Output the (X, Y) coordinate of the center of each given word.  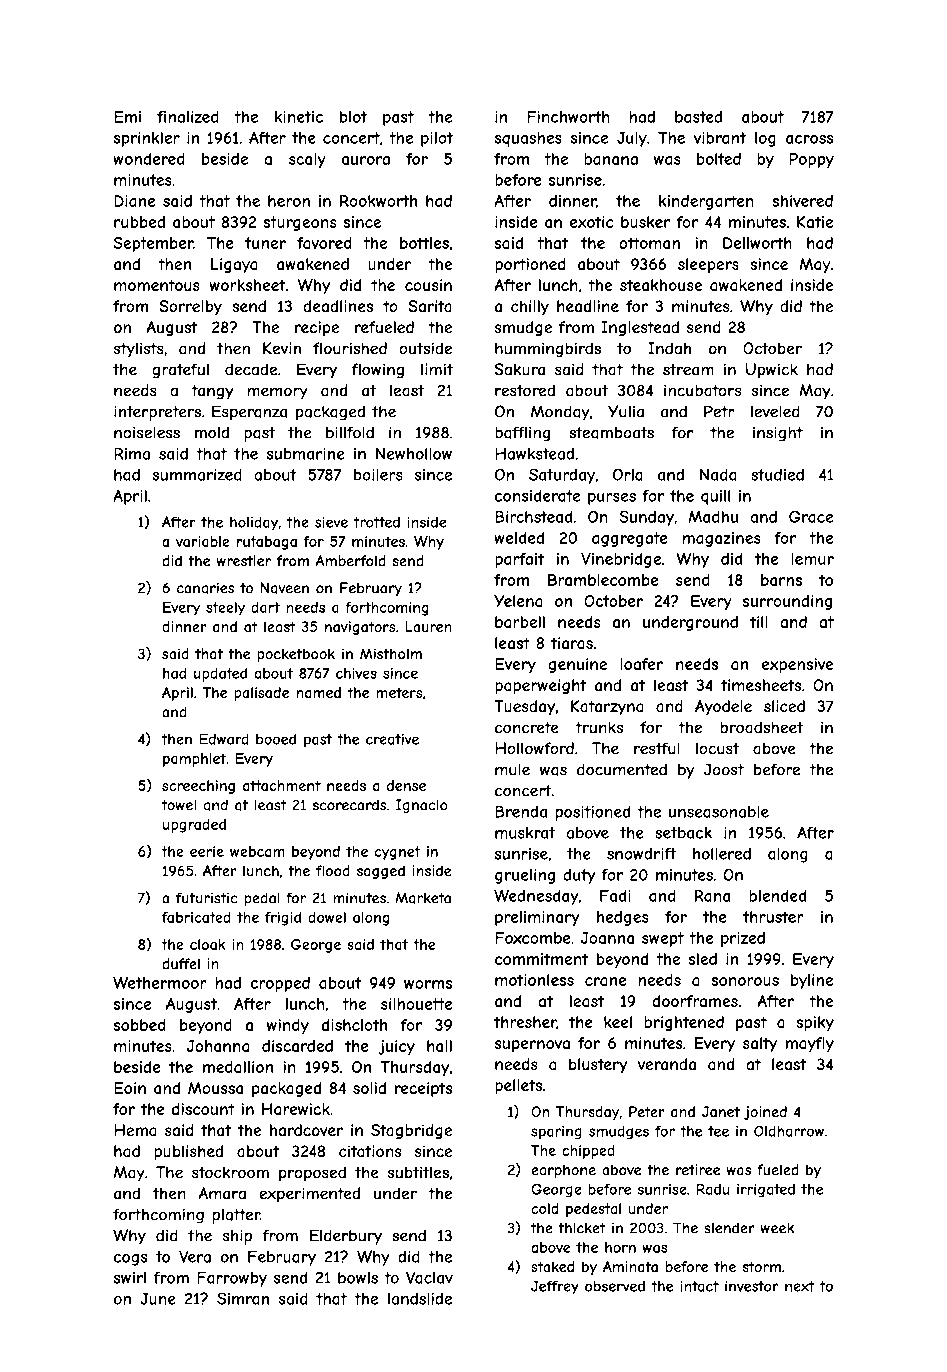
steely (225, 609)
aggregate (630, 539)
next (800, 1286)
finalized (188, 117)
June (158, 1299)
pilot (437, 139)
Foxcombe (533, 938)
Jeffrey (555, 1287)
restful (657, 748)
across (809, 139)
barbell (520, 622)
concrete (527, 728)
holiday (254, 523)
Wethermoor (160, 982)
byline (812, 981)
